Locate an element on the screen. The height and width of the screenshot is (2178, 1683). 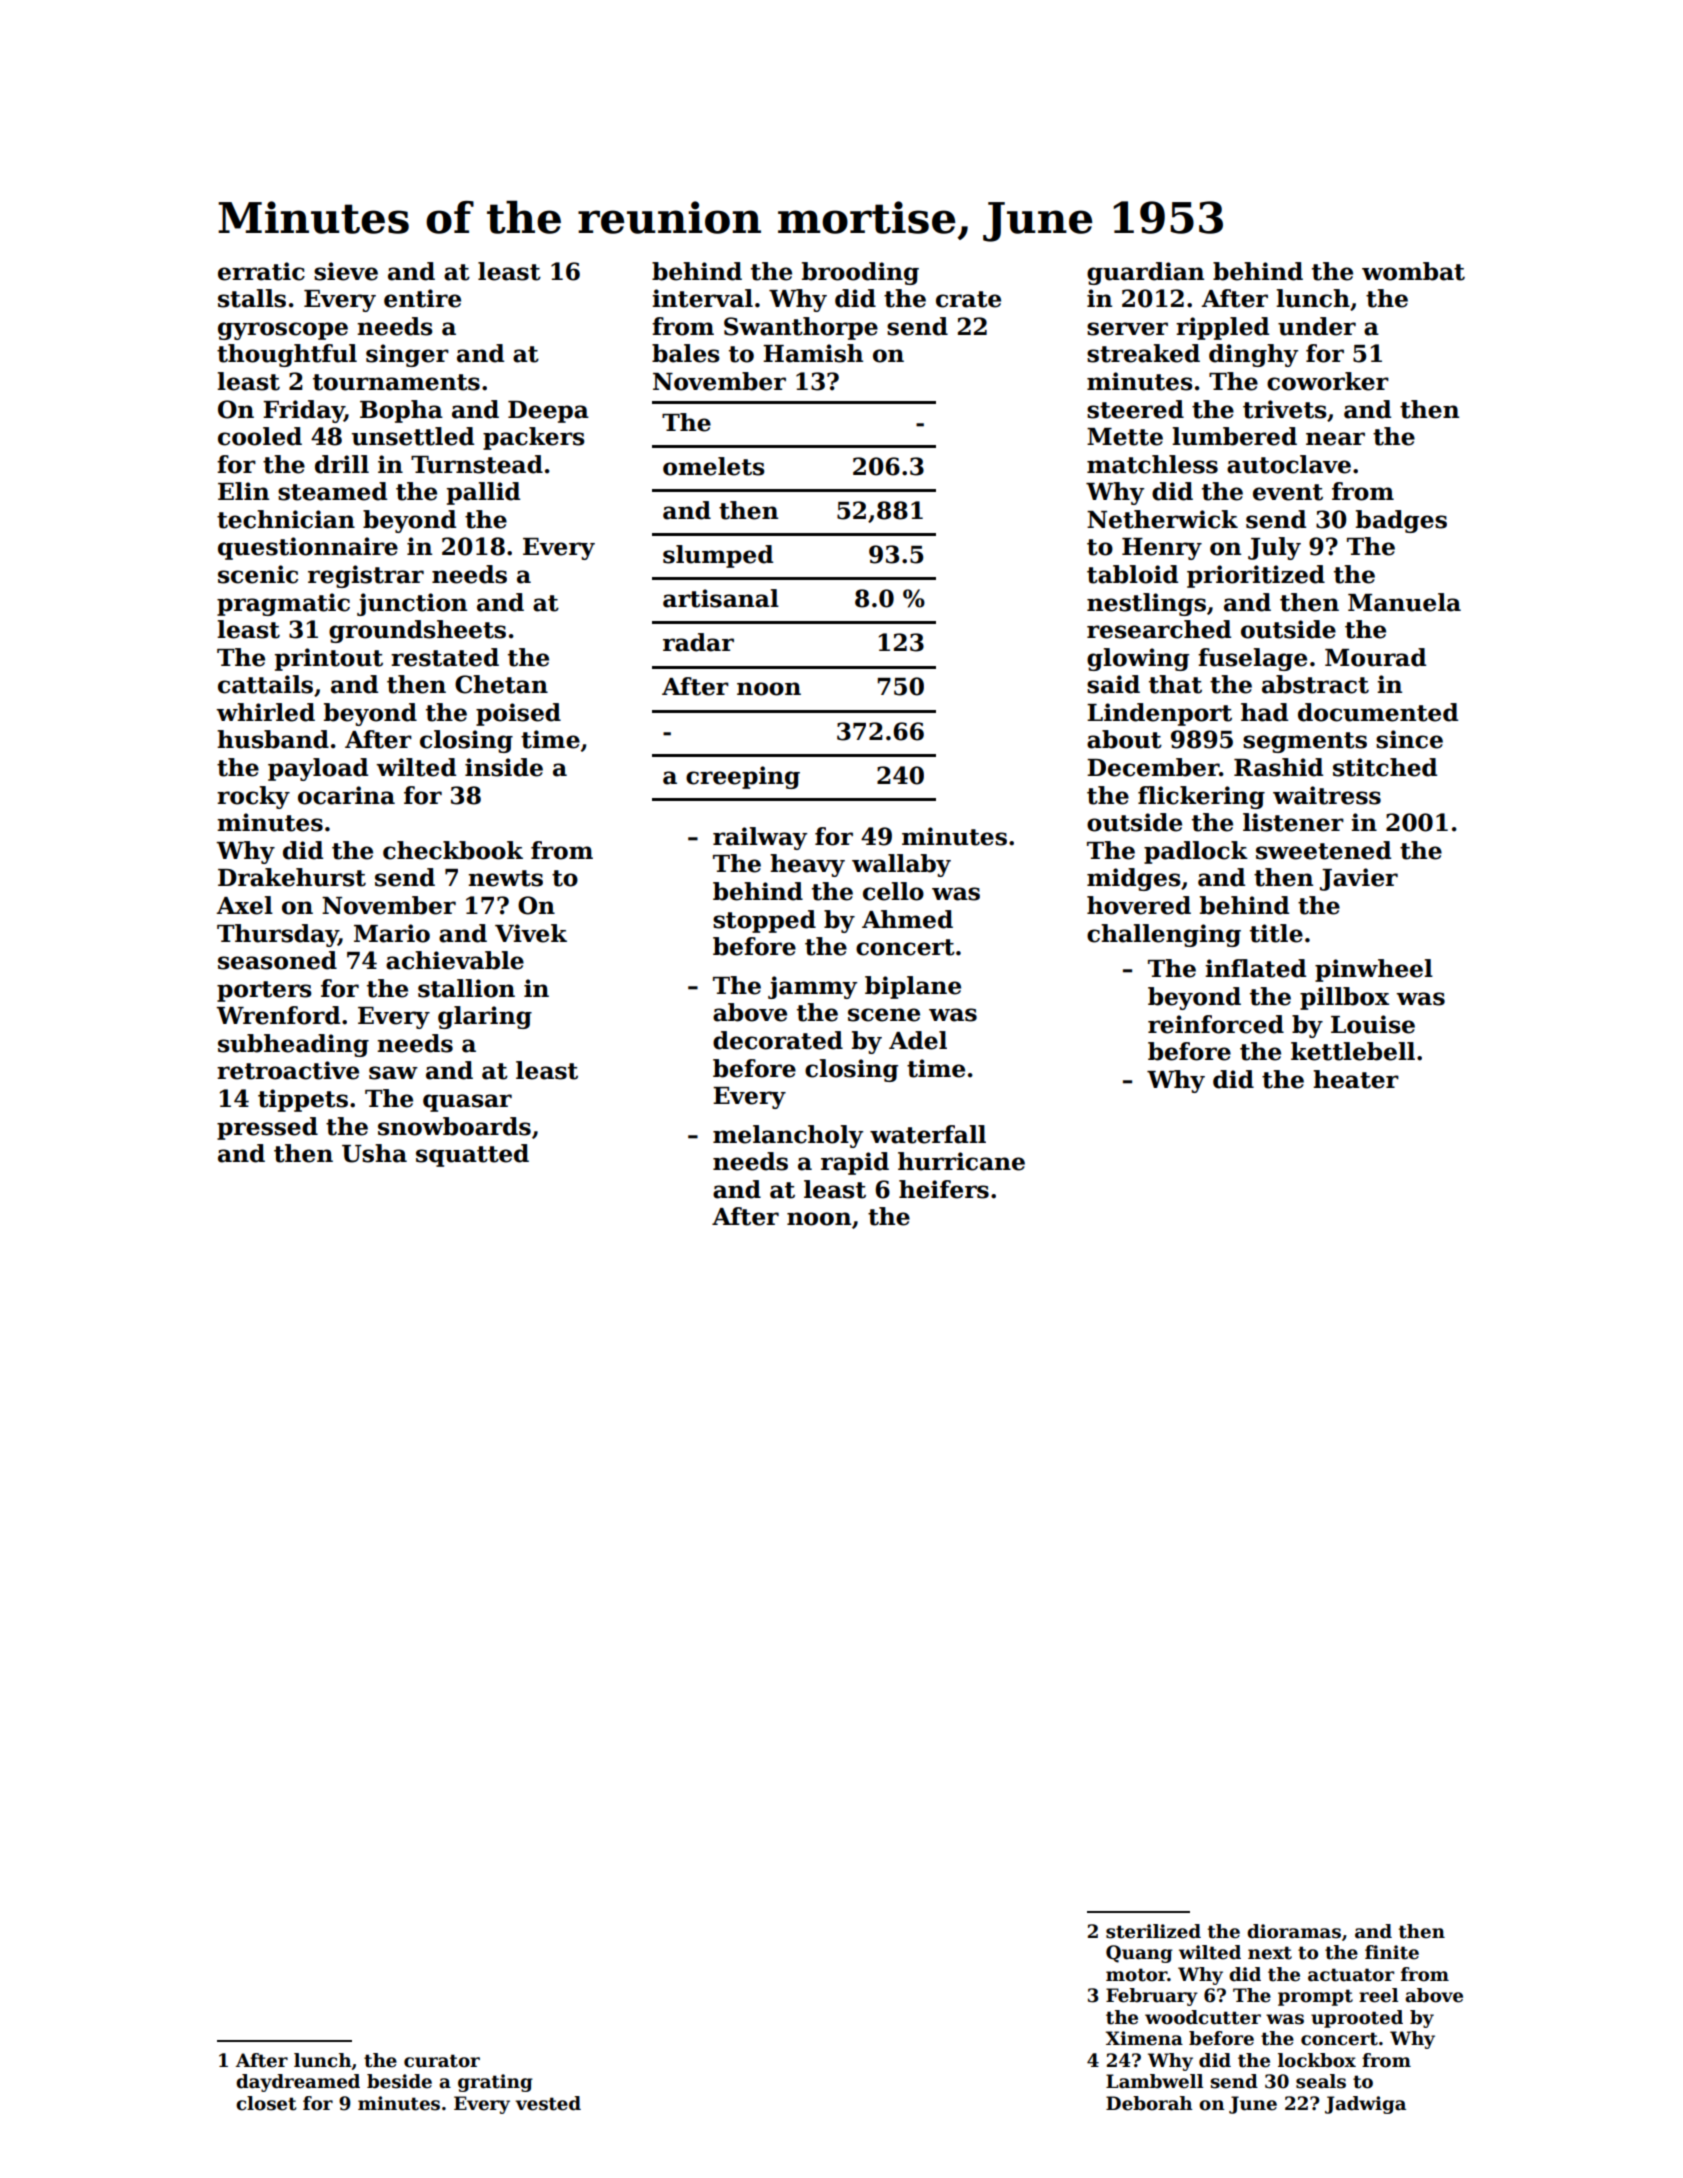
Manuela is located at coordinates (1404, 602).
